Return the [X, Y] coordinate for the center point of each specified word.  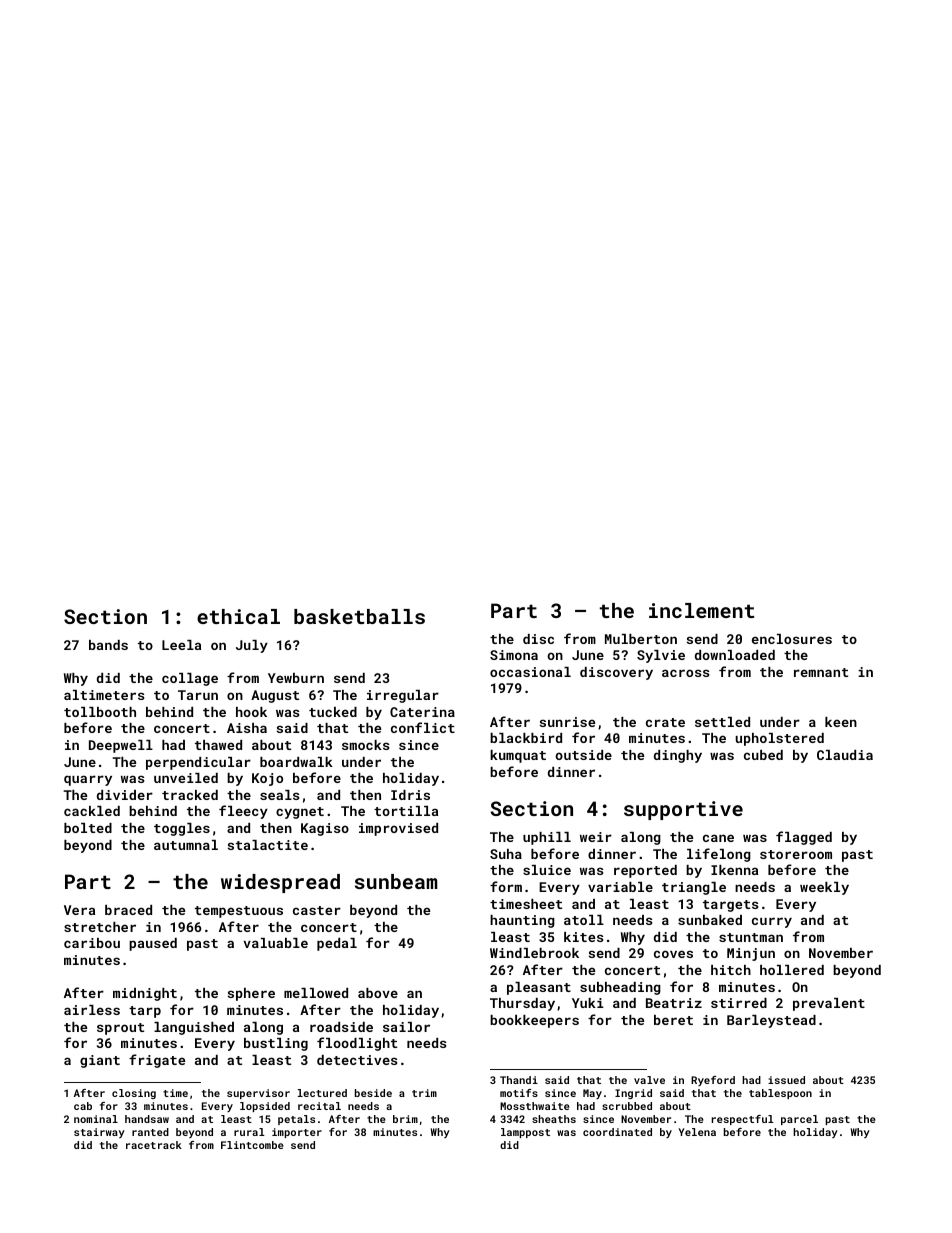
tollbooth [100, 712]
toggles [182, 829]
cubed [763, 755]
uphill [547, 838]
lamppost [525, 1133]
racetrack [154, 1145]
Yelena [697, 1132]
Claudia [845, 755]
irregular [403, 696]
